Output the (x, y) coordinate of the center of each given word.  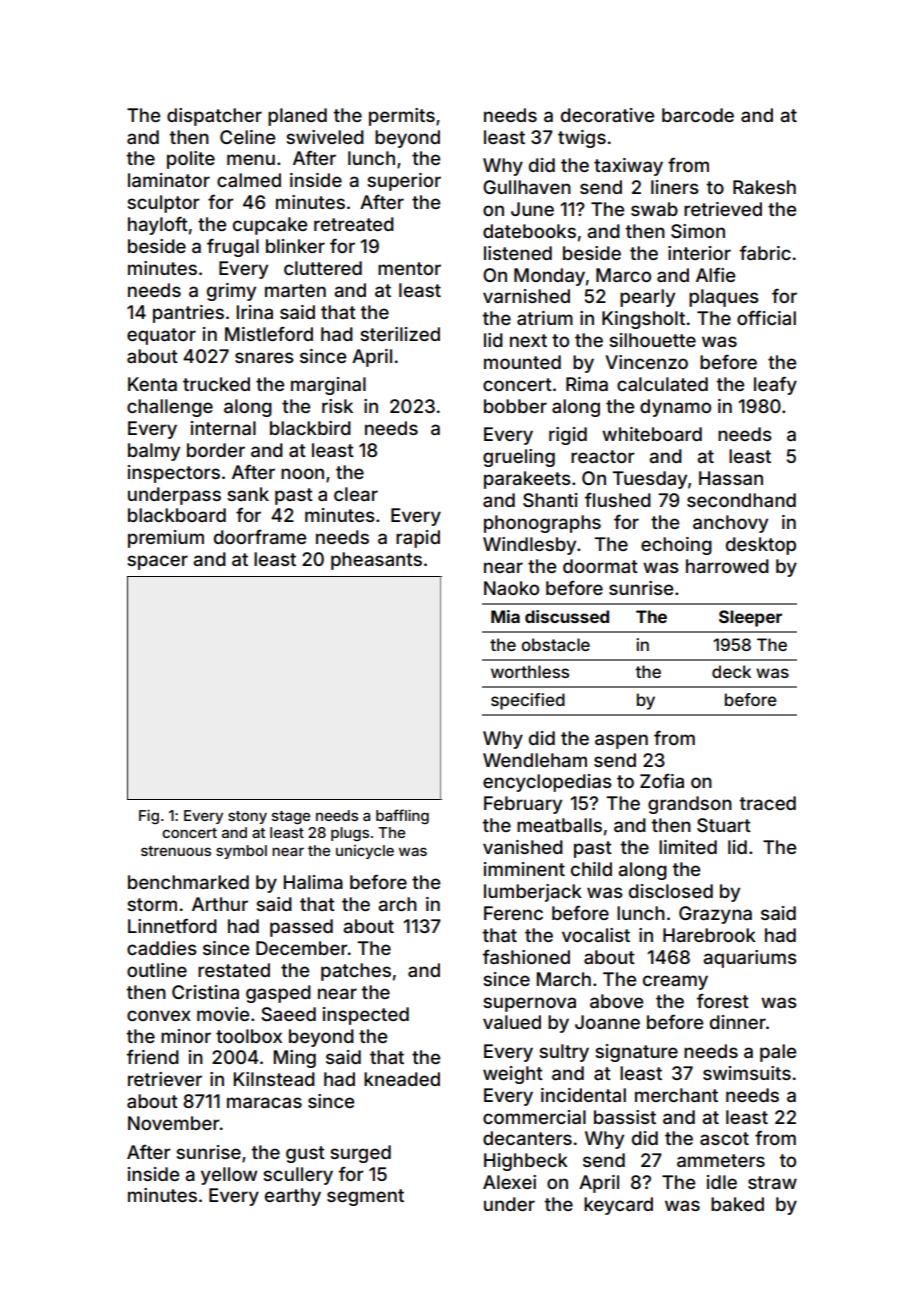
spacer (157, 562)
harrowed (727, 566)
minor (186, 1036)
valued (512, 1022)
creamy (675, 982)
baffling (402, 816)
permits (402, 117)
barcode (698, 115)
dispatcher (214, 117)
